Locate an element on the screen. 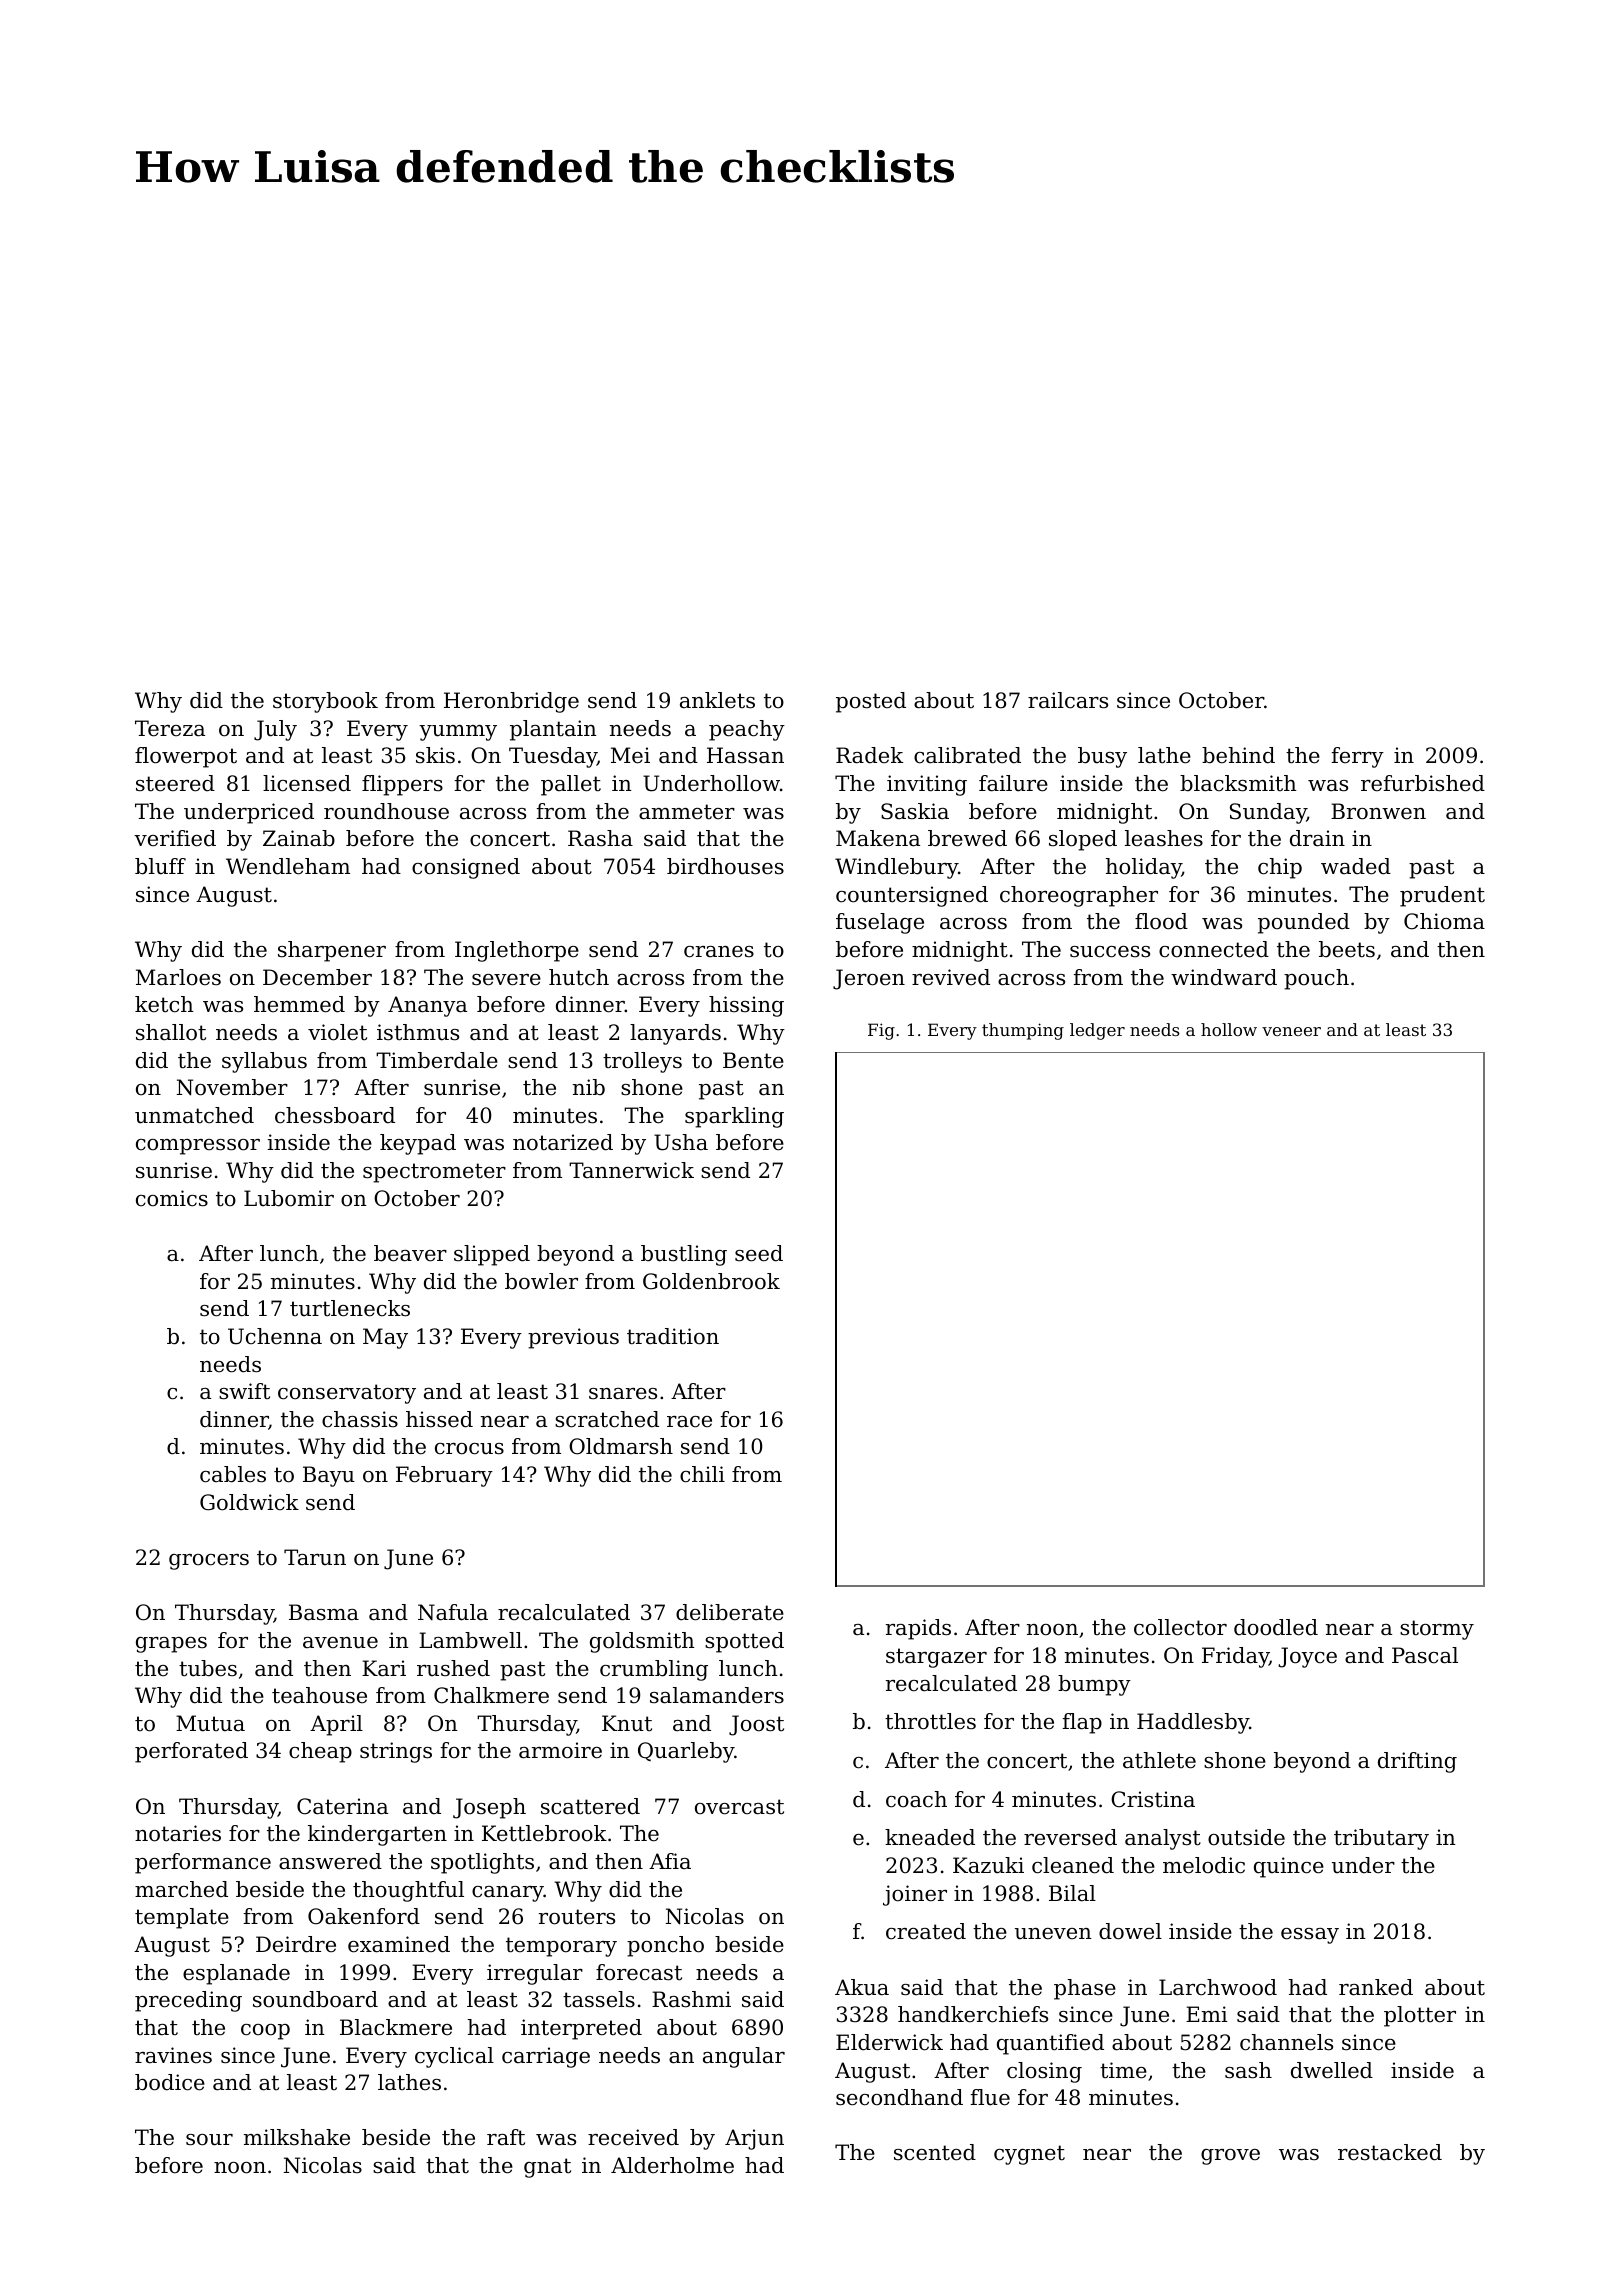  Joost is located at coordinates (756, 1725).
